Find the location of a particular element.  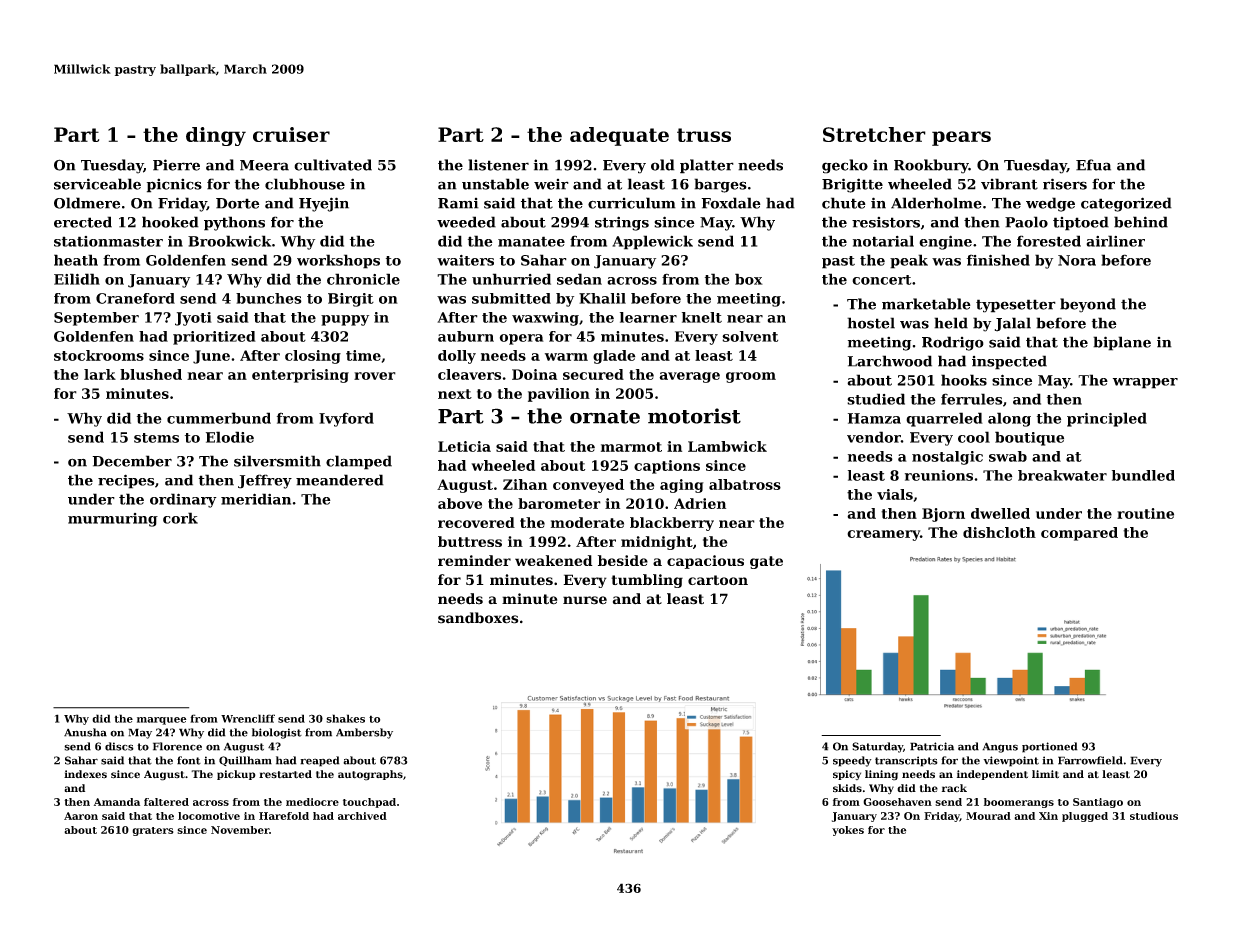

learner is located at coordinates (648, 317).
